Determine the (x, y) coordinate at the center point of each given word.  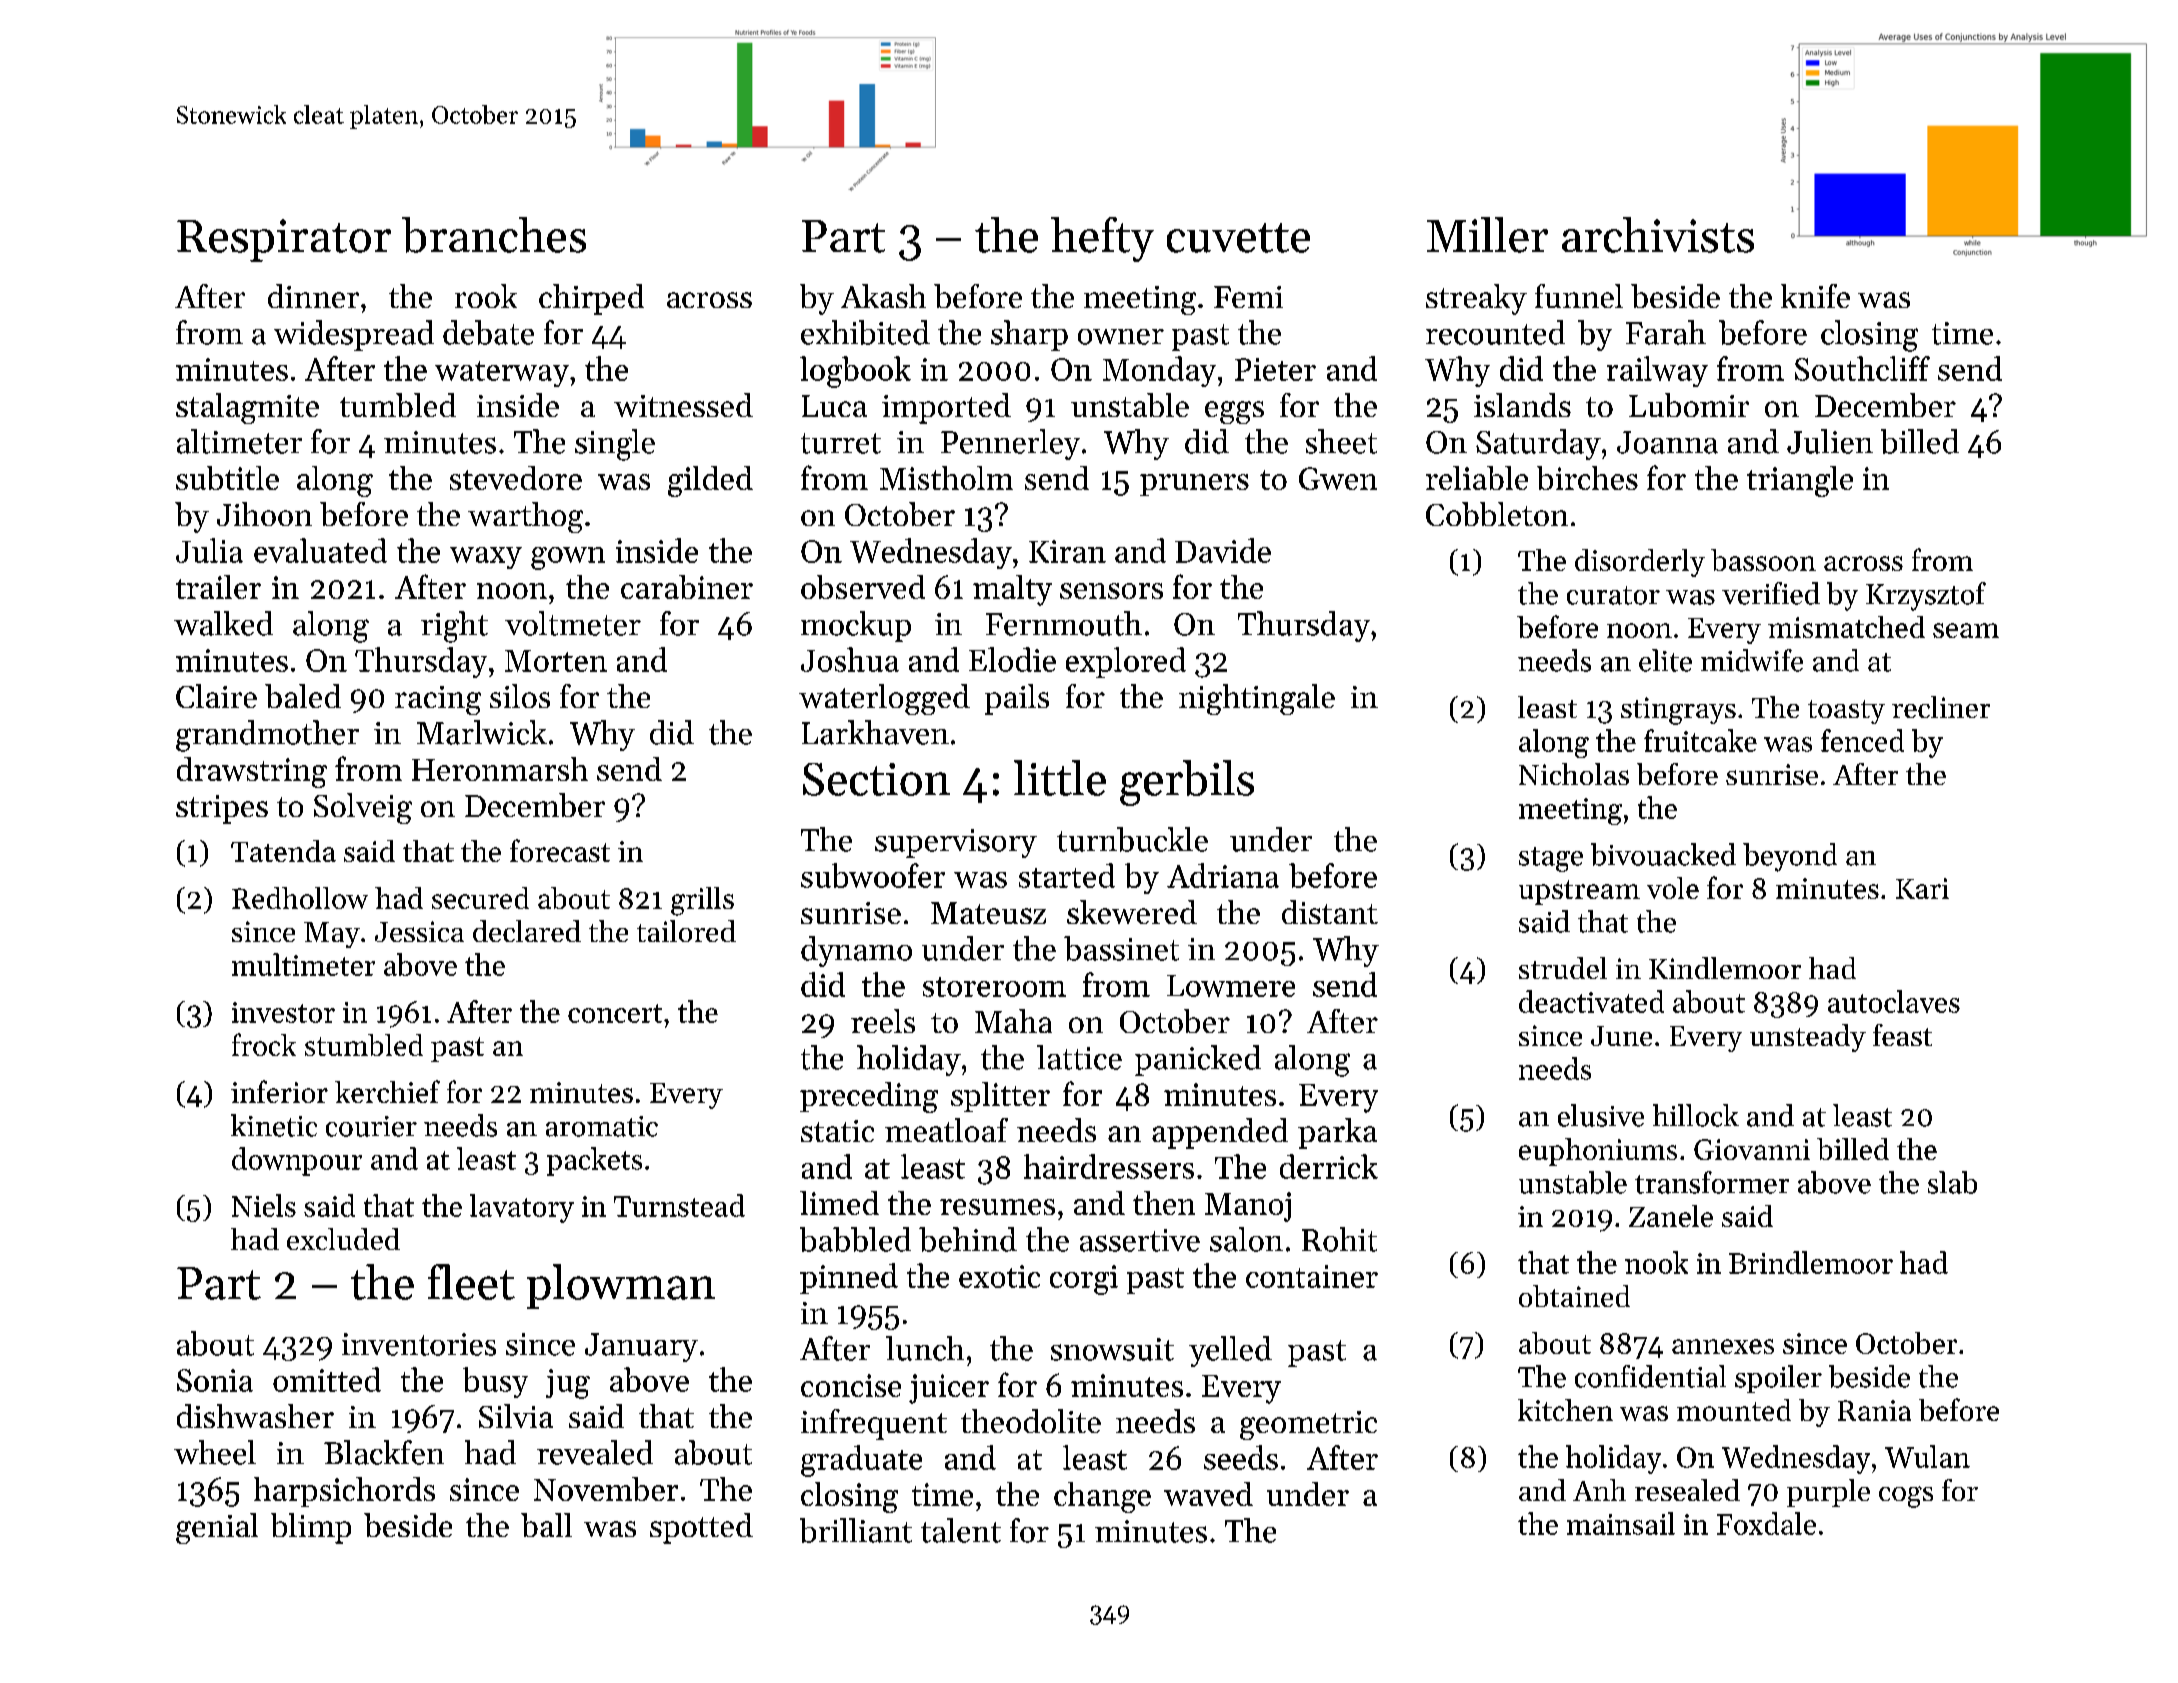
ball (546, 1525)
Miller (1487, 235)
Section (876, 779)
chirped (591, 299)
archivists (1658, 235)
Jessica (419, 931)
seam (1966, 630)
